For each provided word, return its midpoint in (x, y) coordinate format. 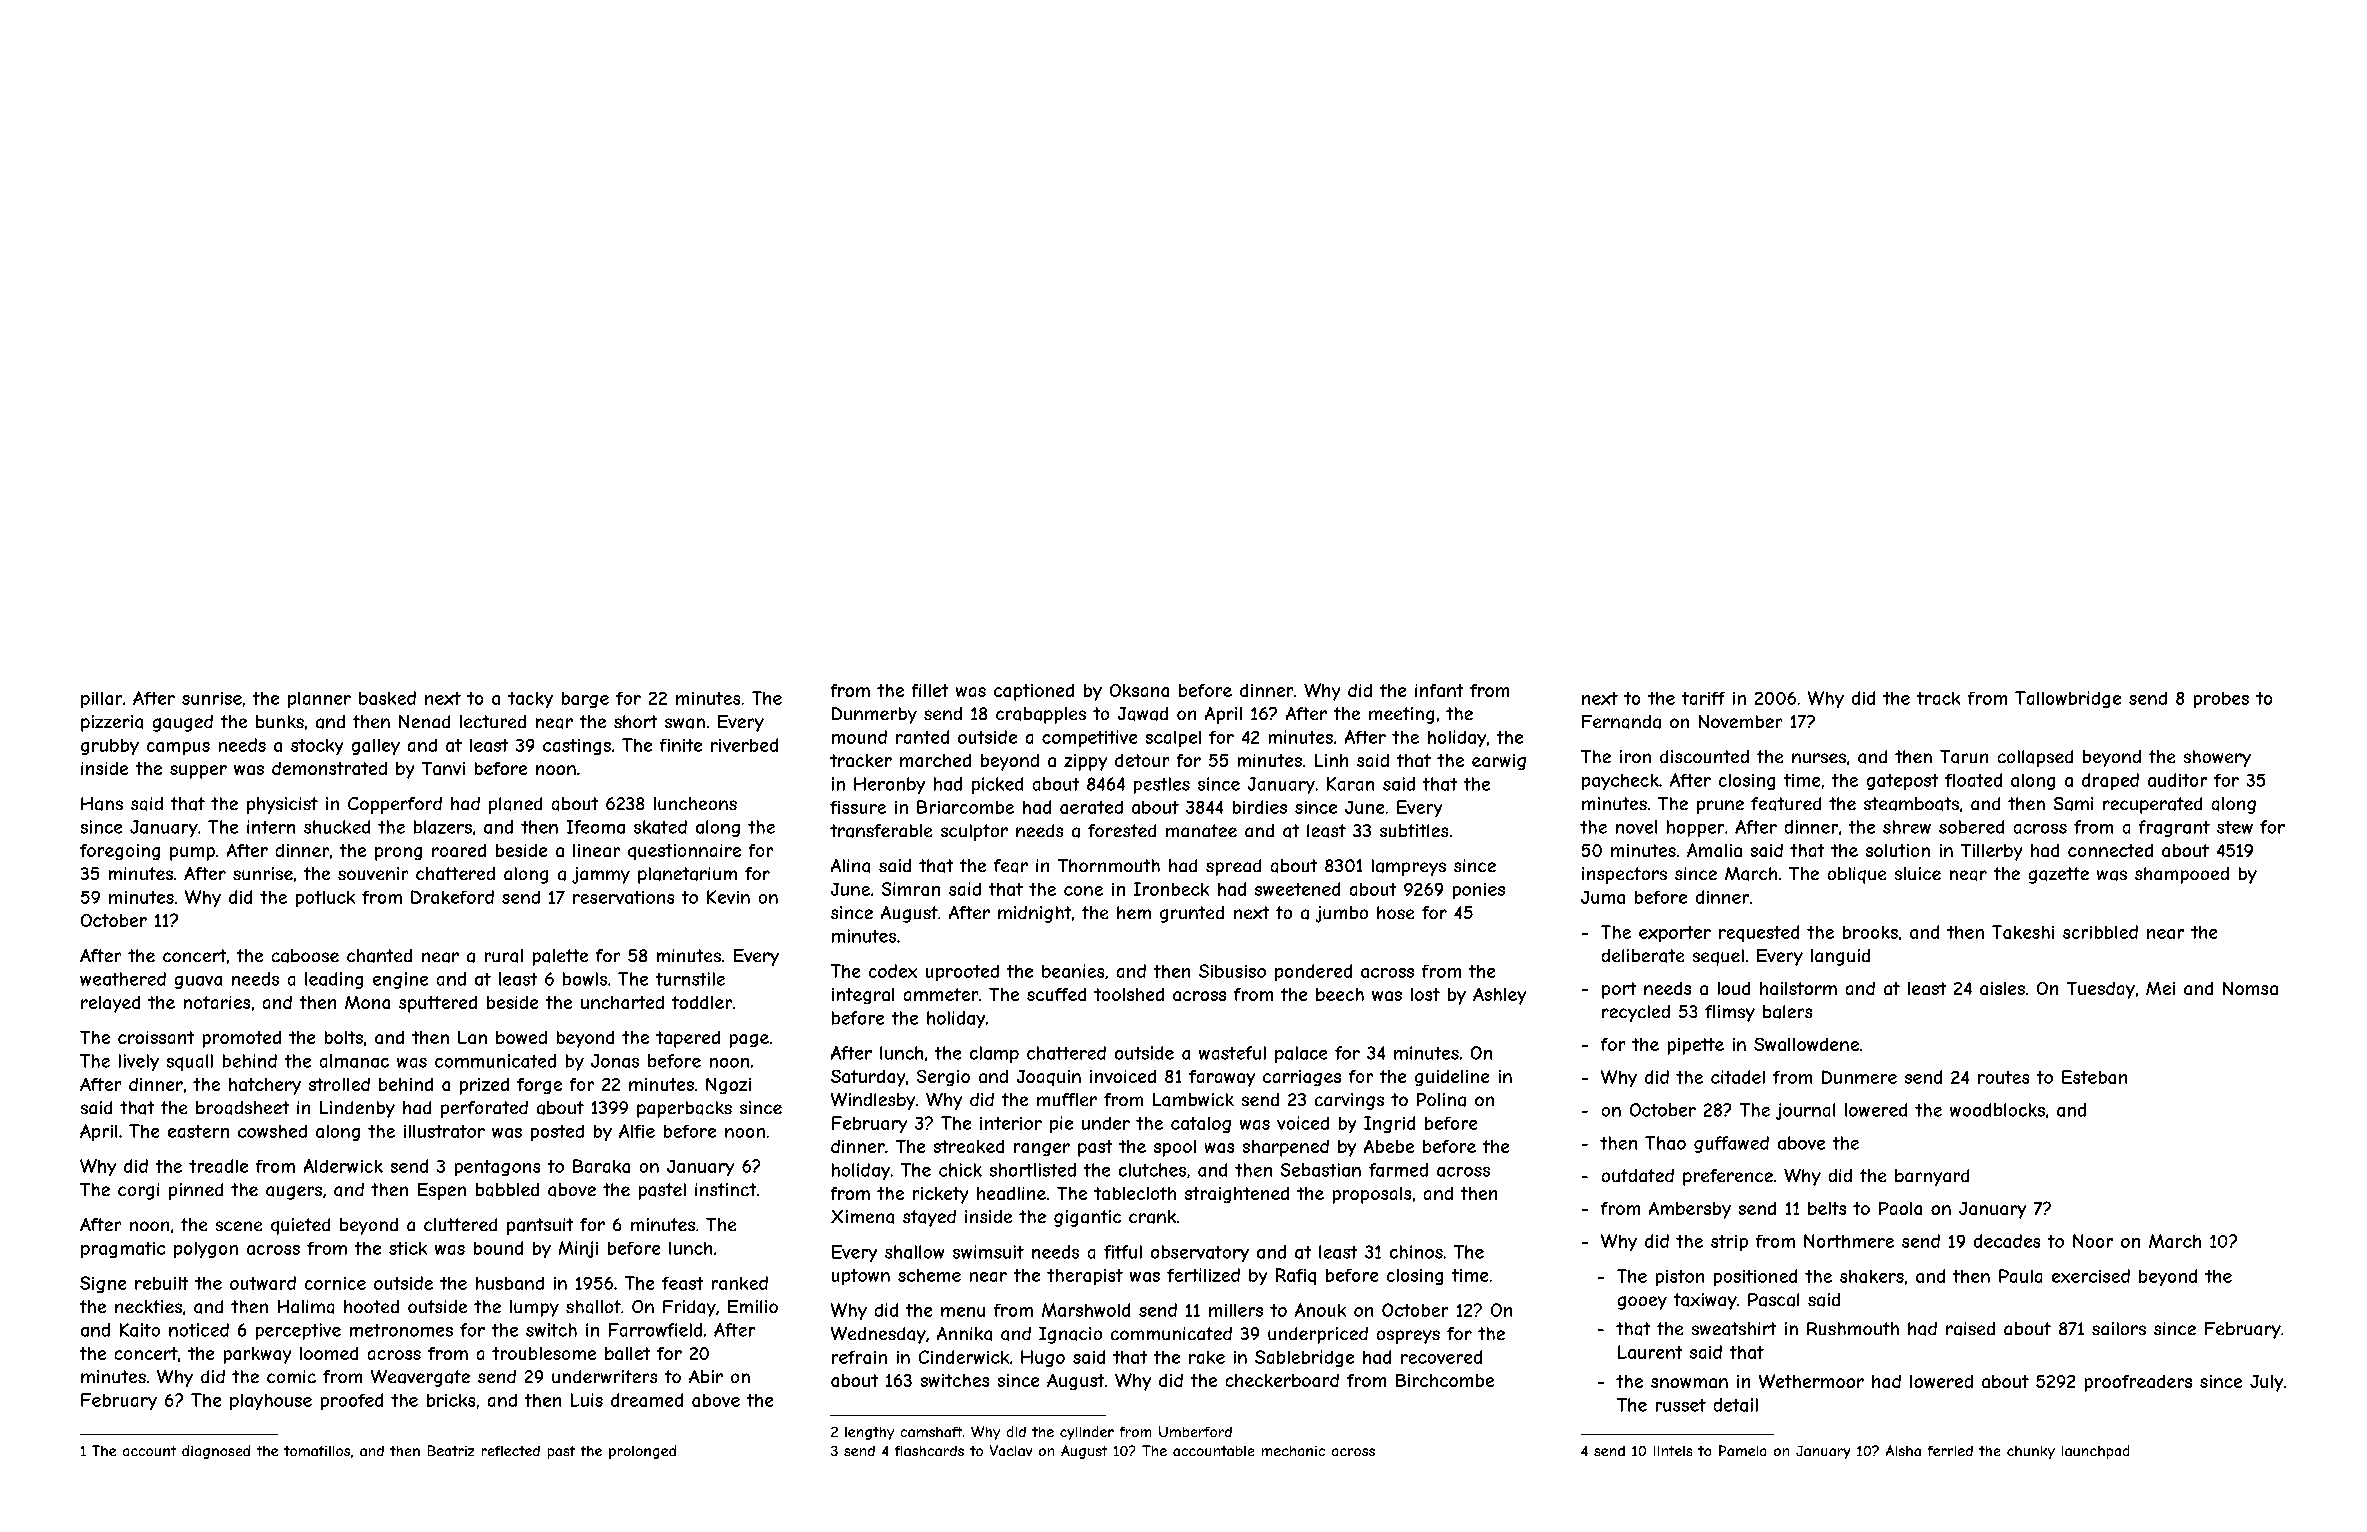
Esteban (2094, 1077)
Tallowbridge (2068, 699)
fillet (930, 690)
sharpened (1286, 1148)
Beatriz (451, 1450)
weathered (123, 979)
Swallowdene (1806, 1044)
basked (387, 698)
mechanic (1293, 1451)
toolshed (1129, 994)
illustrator (444, 1131)
